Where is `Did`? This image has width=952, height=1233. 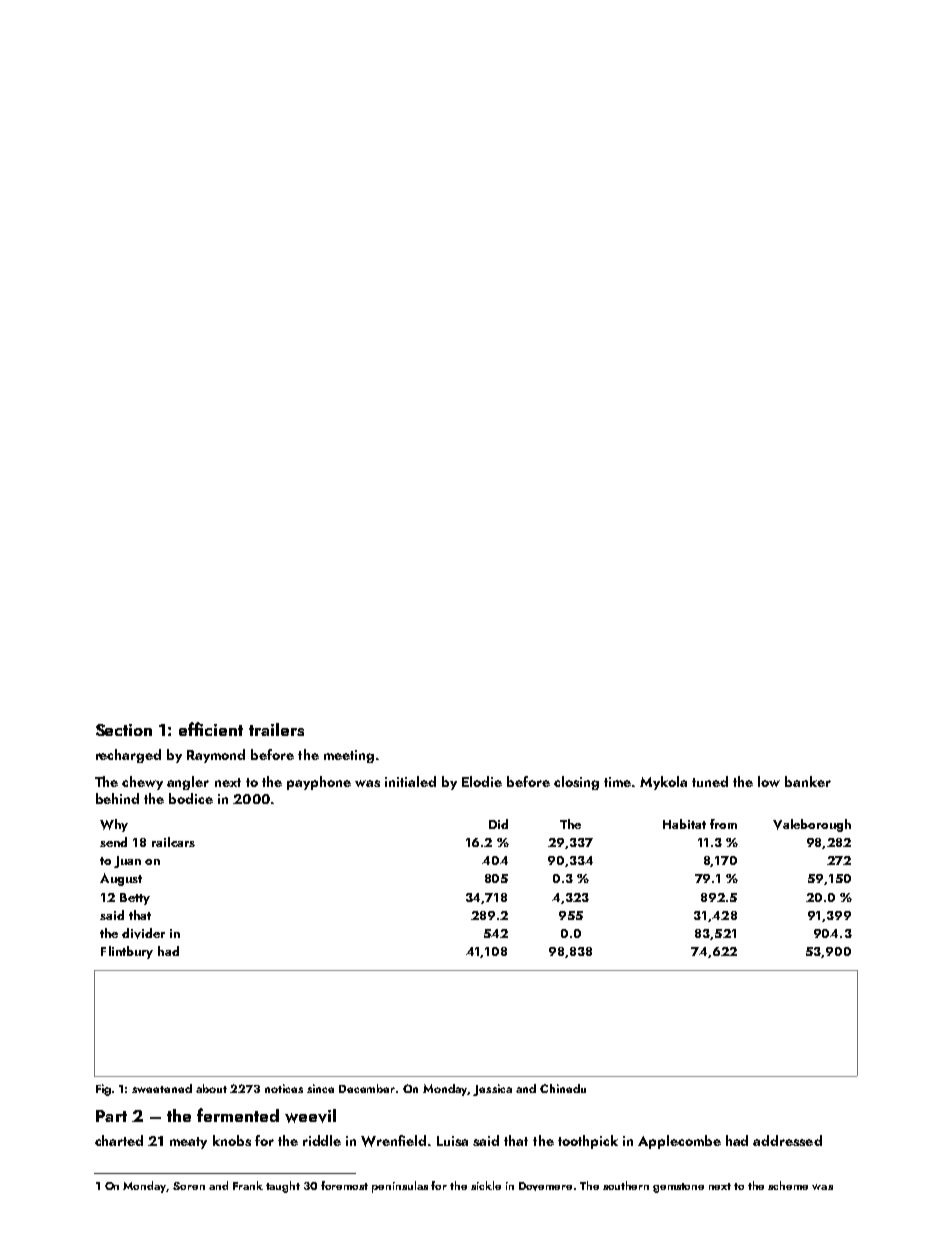
Did is located at coordinates (498, 824).
